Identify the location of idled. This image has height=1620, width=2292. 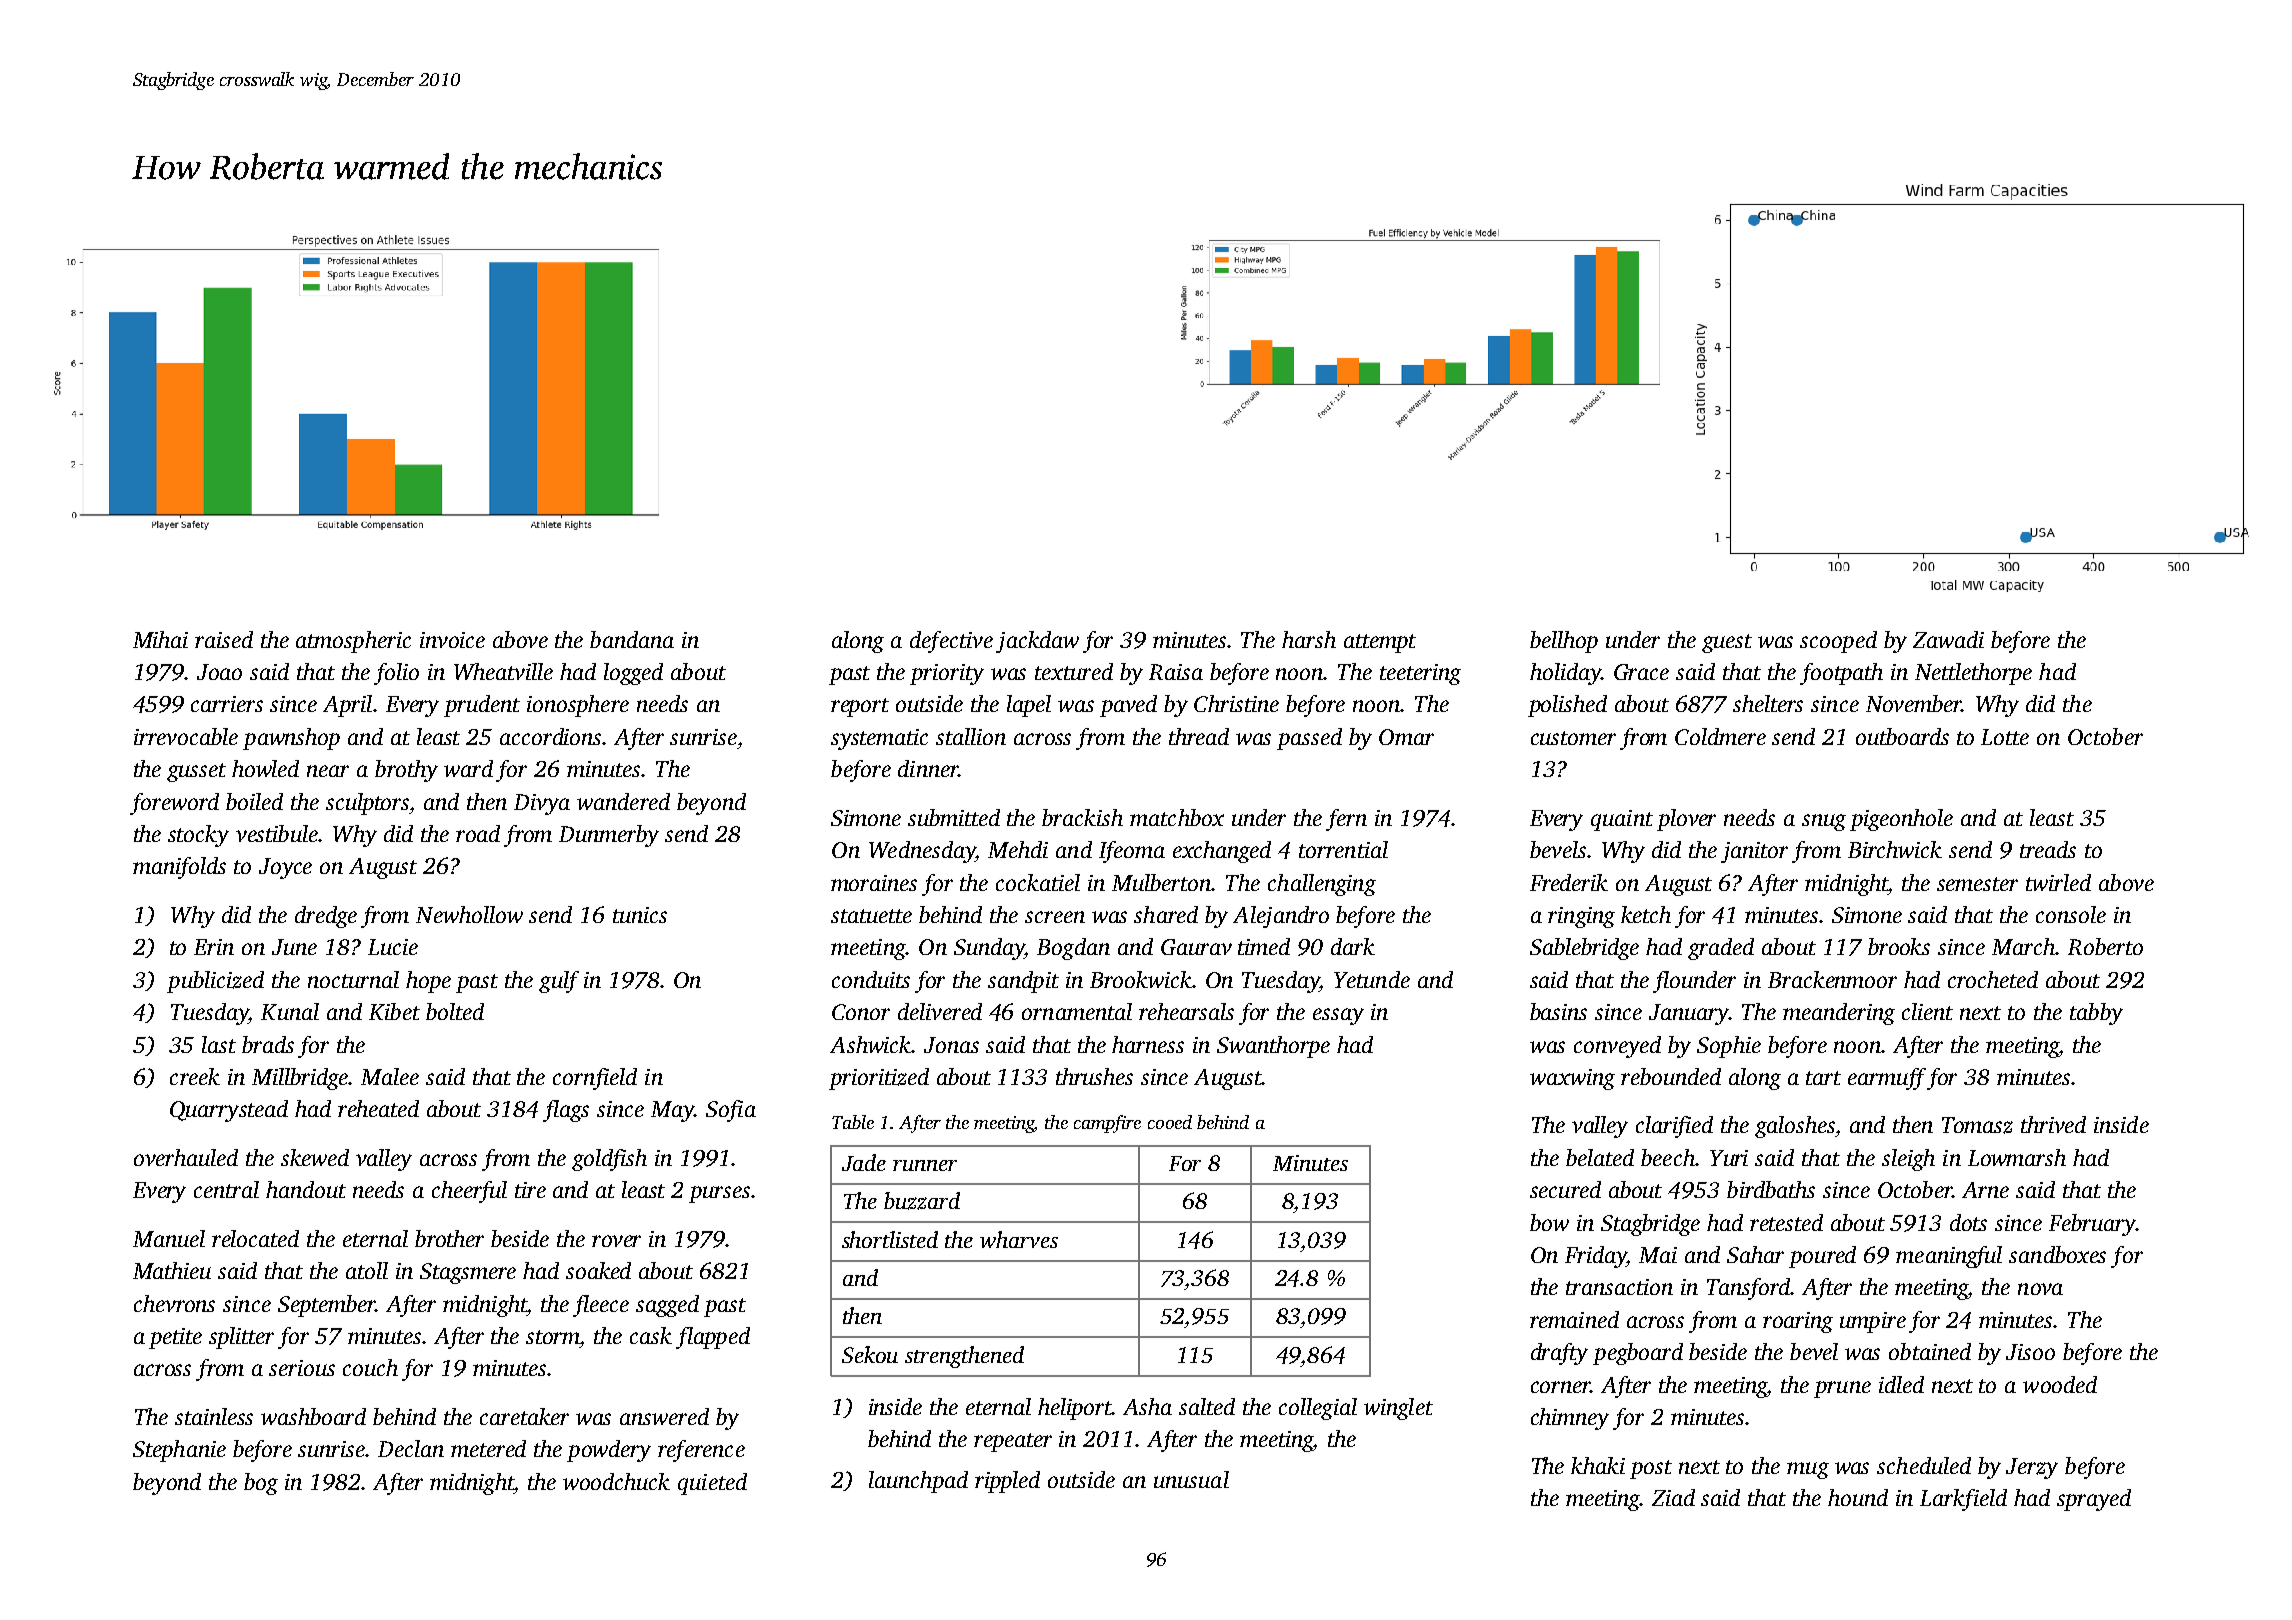
(1901, 1384).
